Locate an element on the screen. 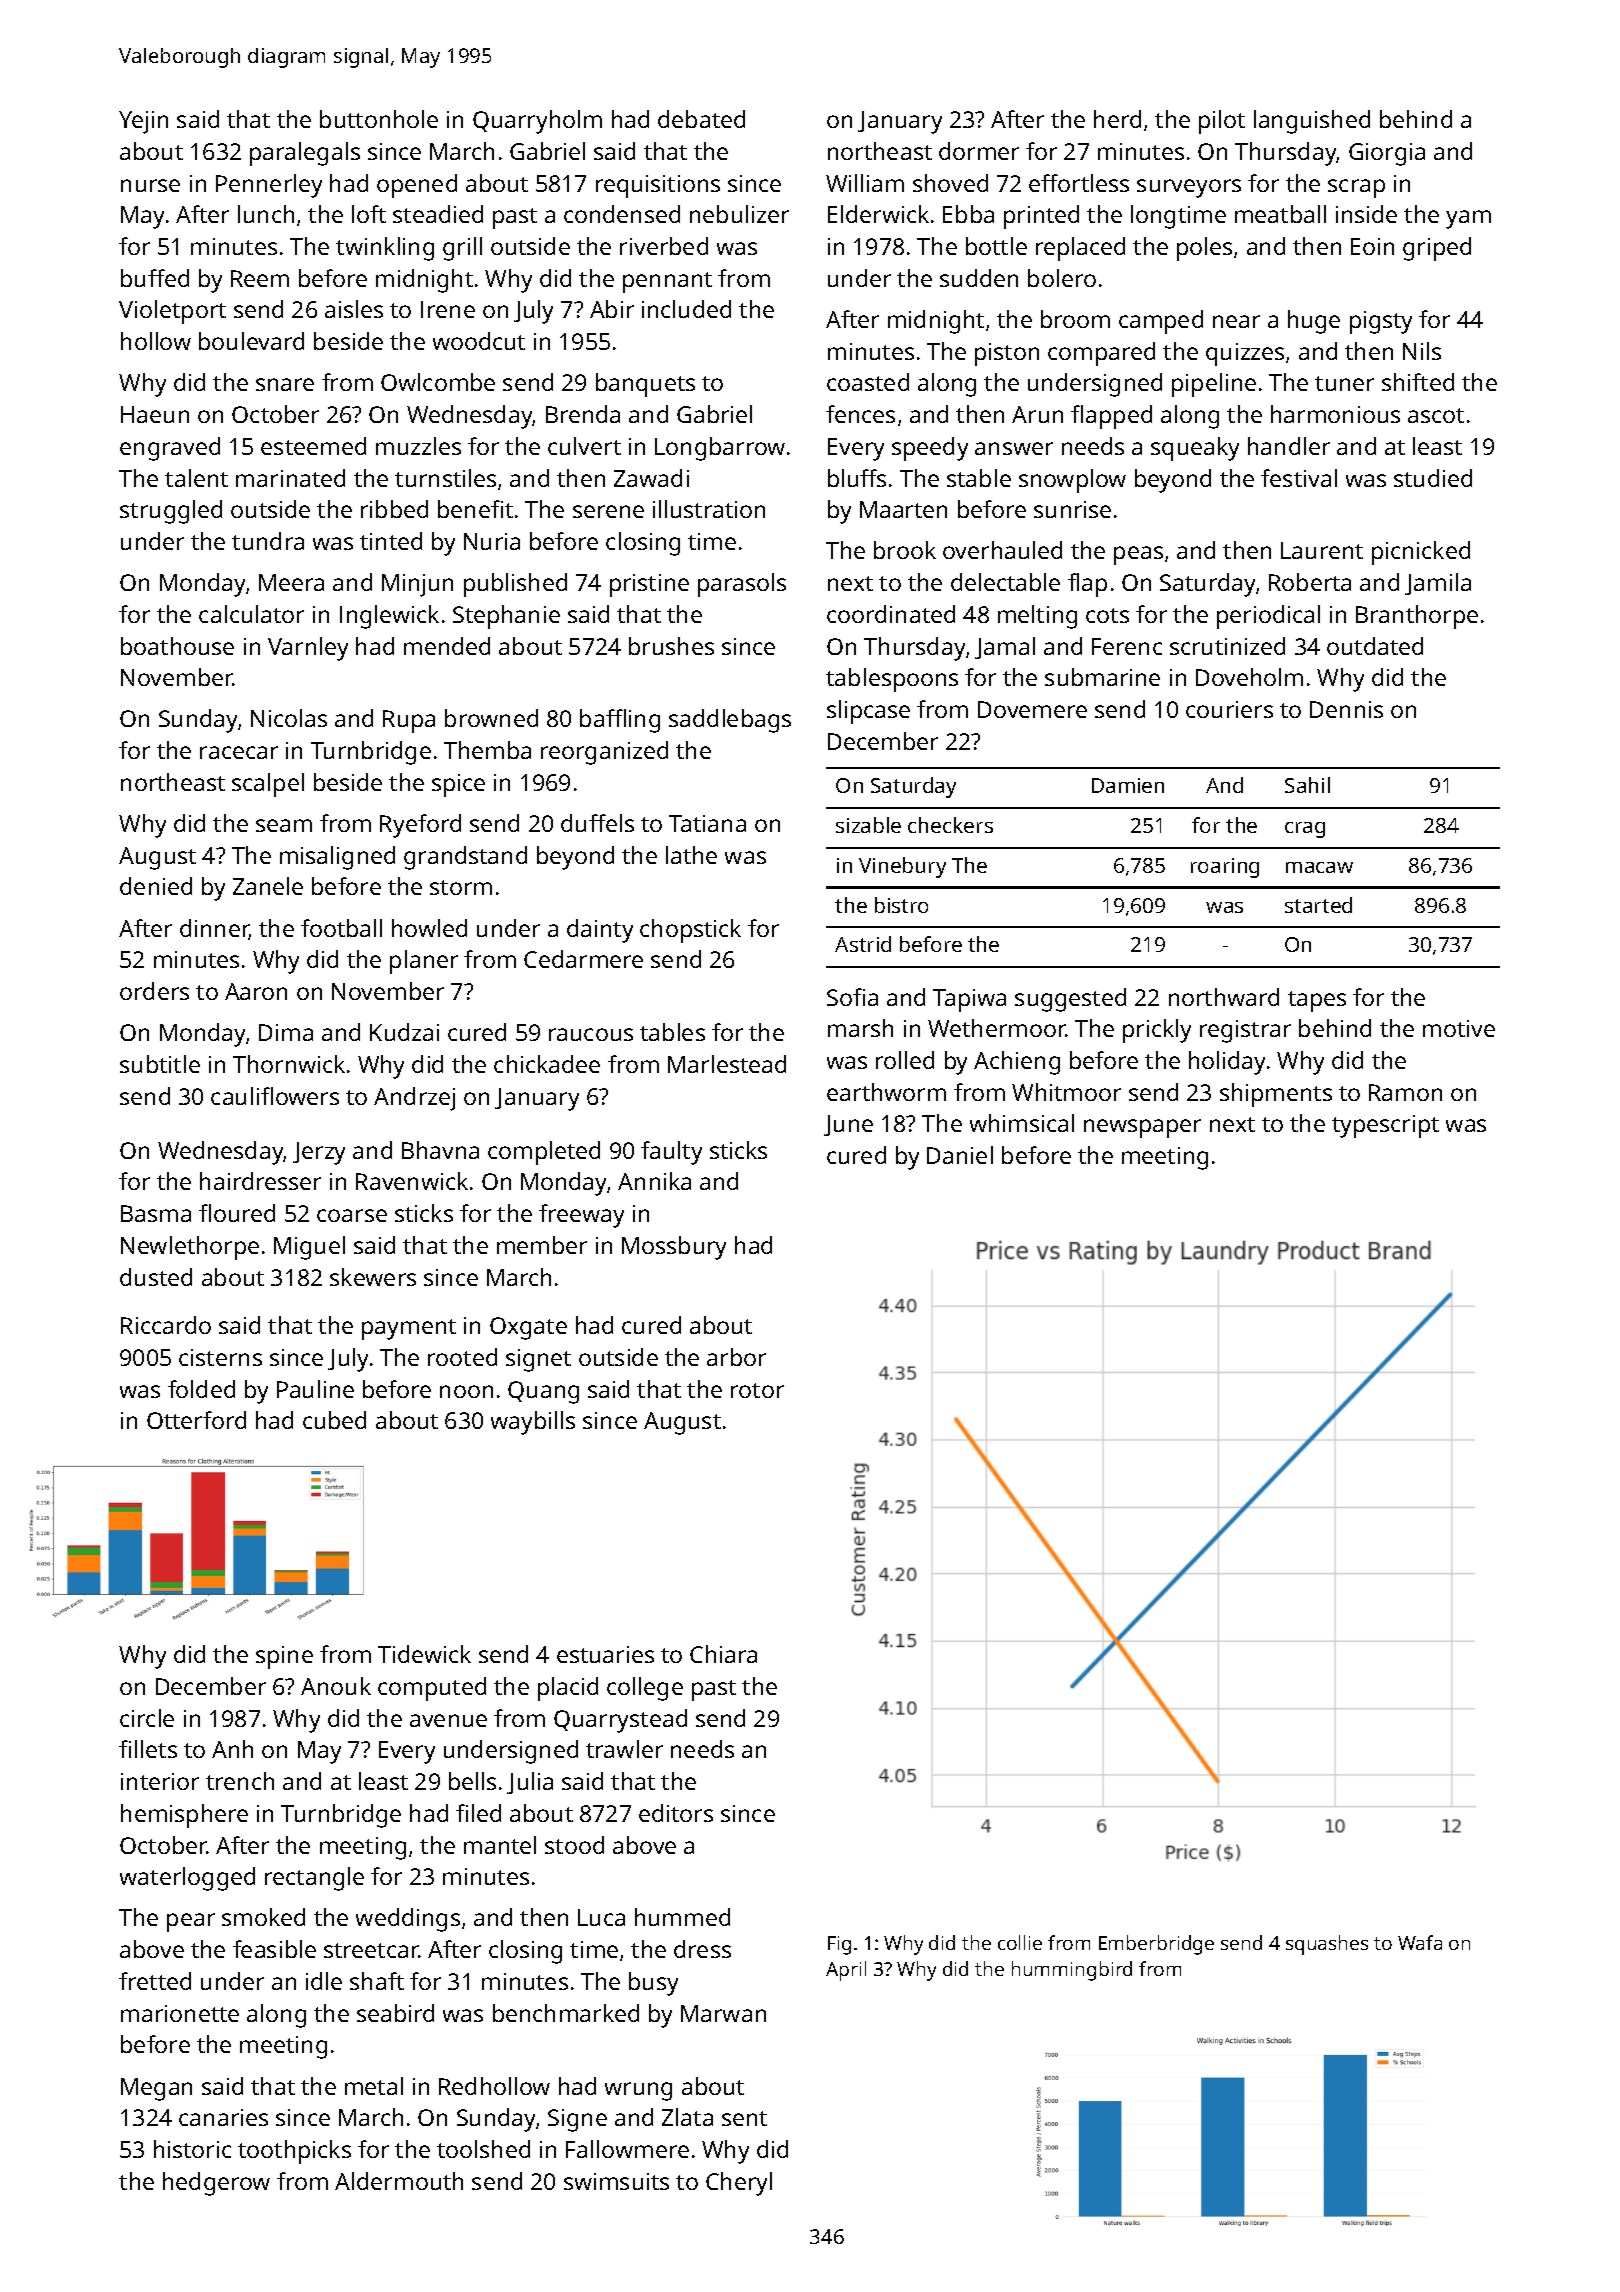 The height and width of the screenshot is (2292, 1620). rotor is located at coordinates (757, 1390).
